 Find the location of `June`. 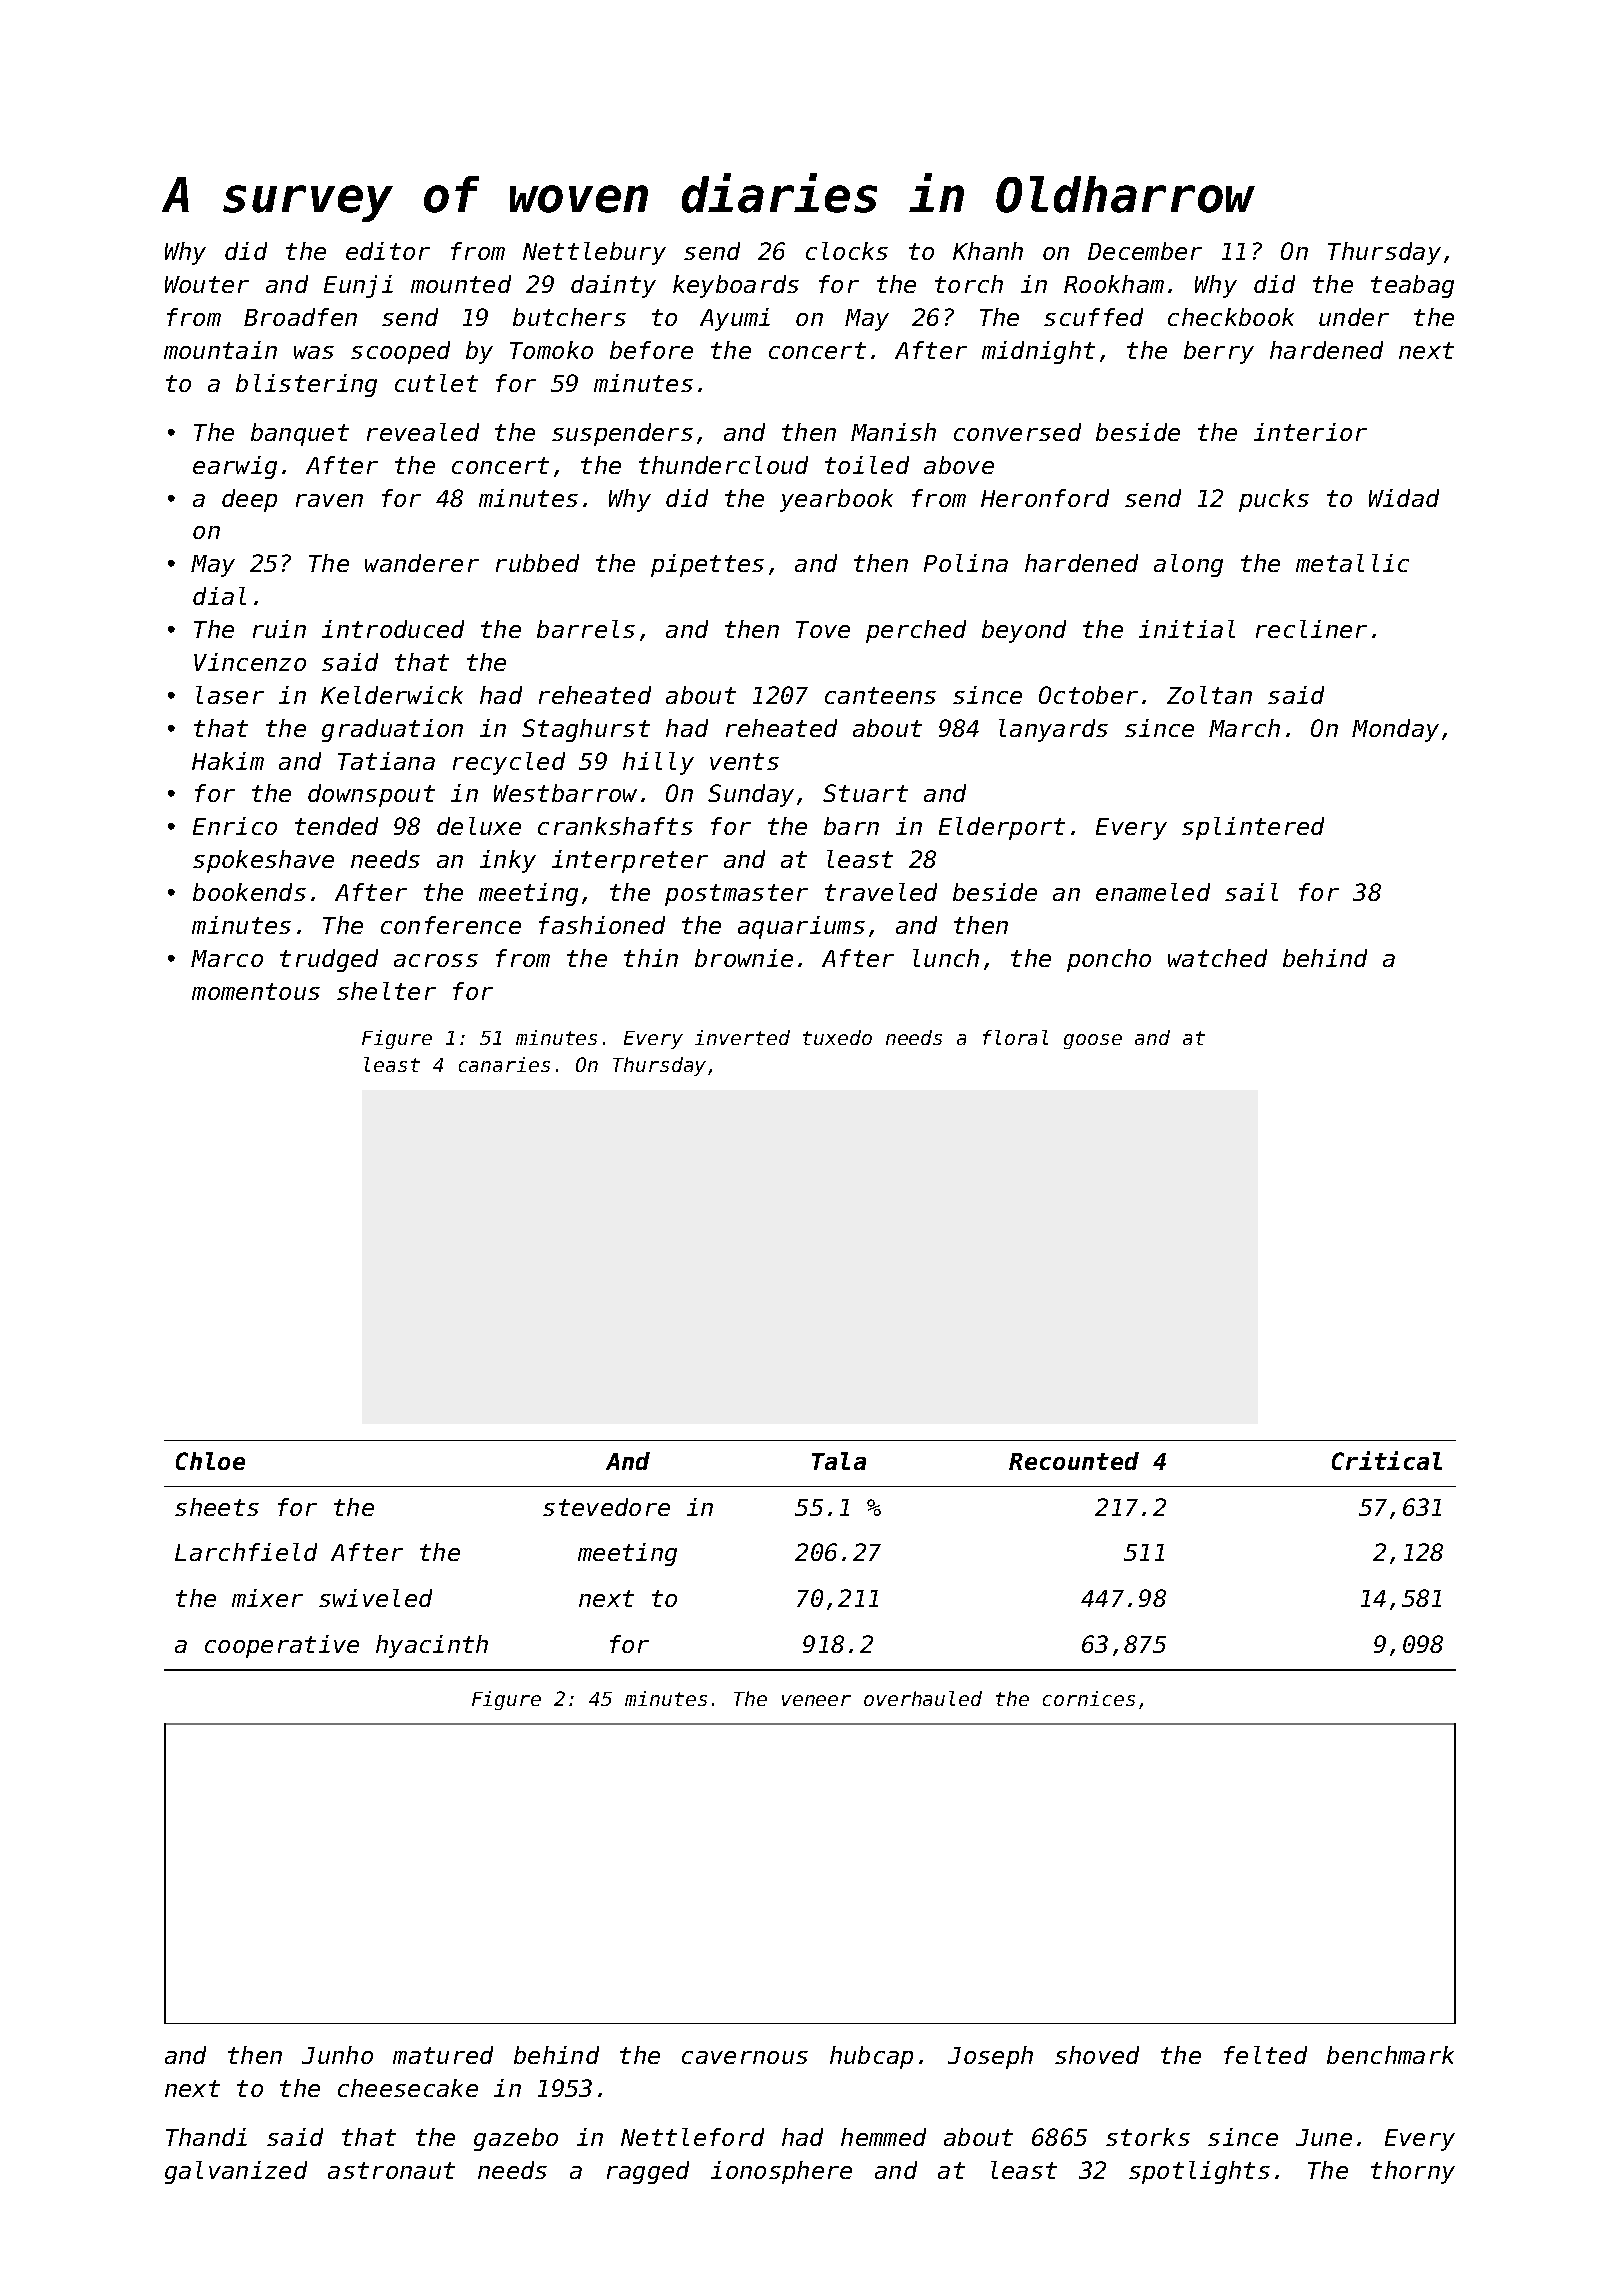

June is located at coordinates (1324, 2137).
